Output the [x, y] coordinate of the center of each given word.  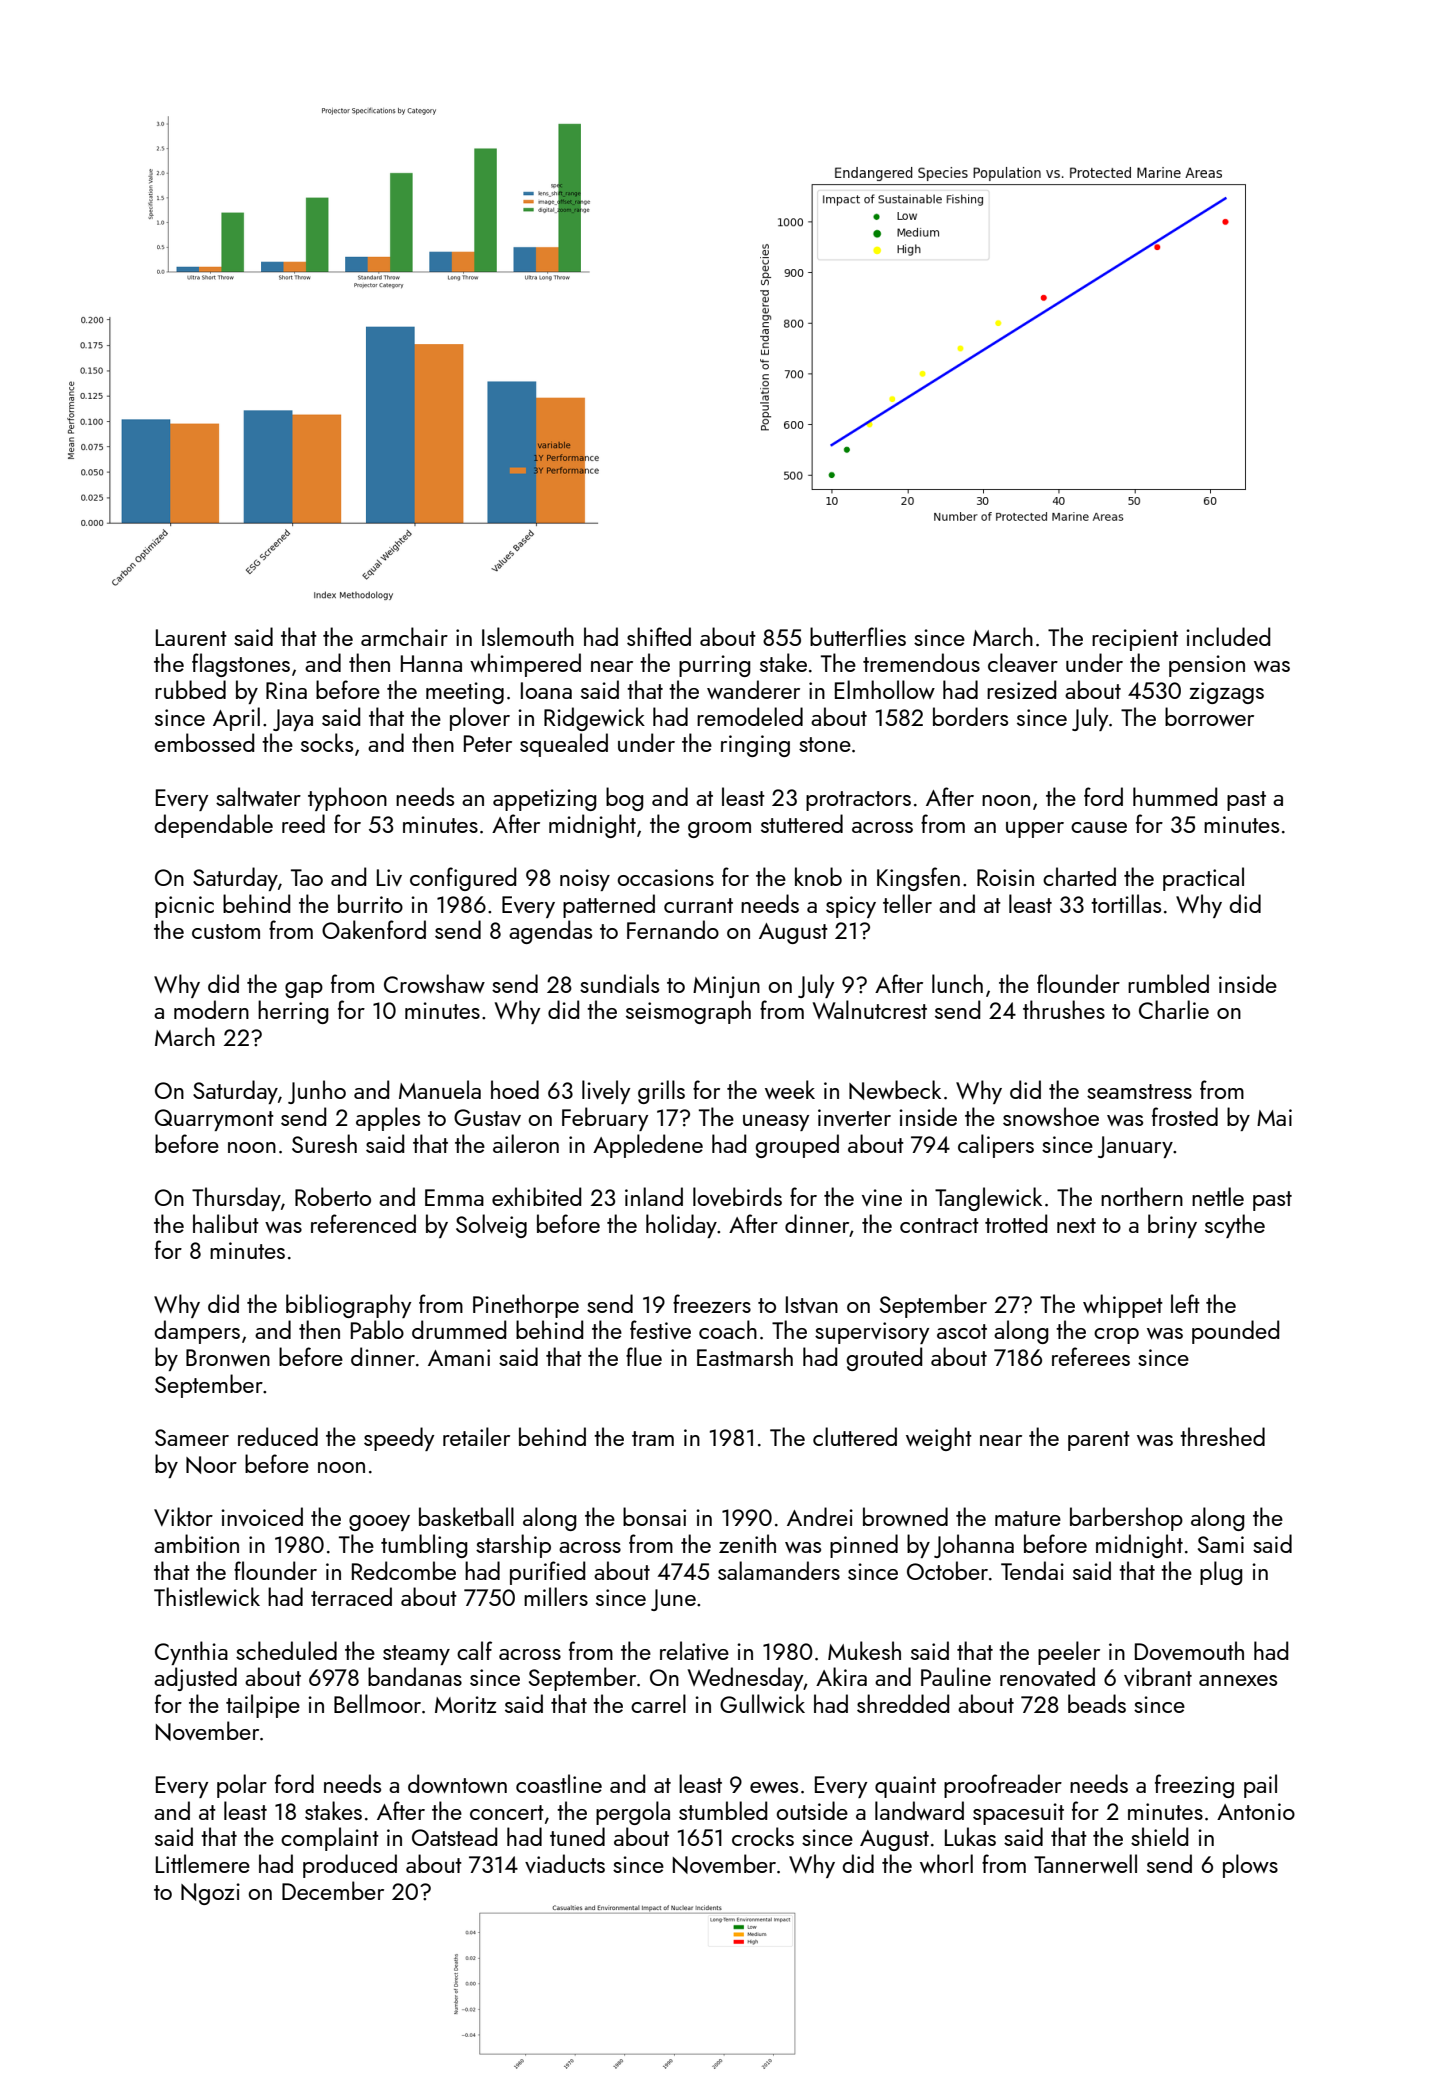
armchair [404, 636]
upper [1035, 830]
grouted [884, 1359]
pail [1260, 1786]
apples [388, 1119]
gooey [379, 1523]
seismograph [688, 1012]
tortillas [1126, 903]
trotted [1016, 1223]
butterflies [858, 636]
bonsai [654, 1516]
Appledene [648, 1146]
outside [812, 1810]
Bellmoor [377, 1703]
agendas [550, 932]
